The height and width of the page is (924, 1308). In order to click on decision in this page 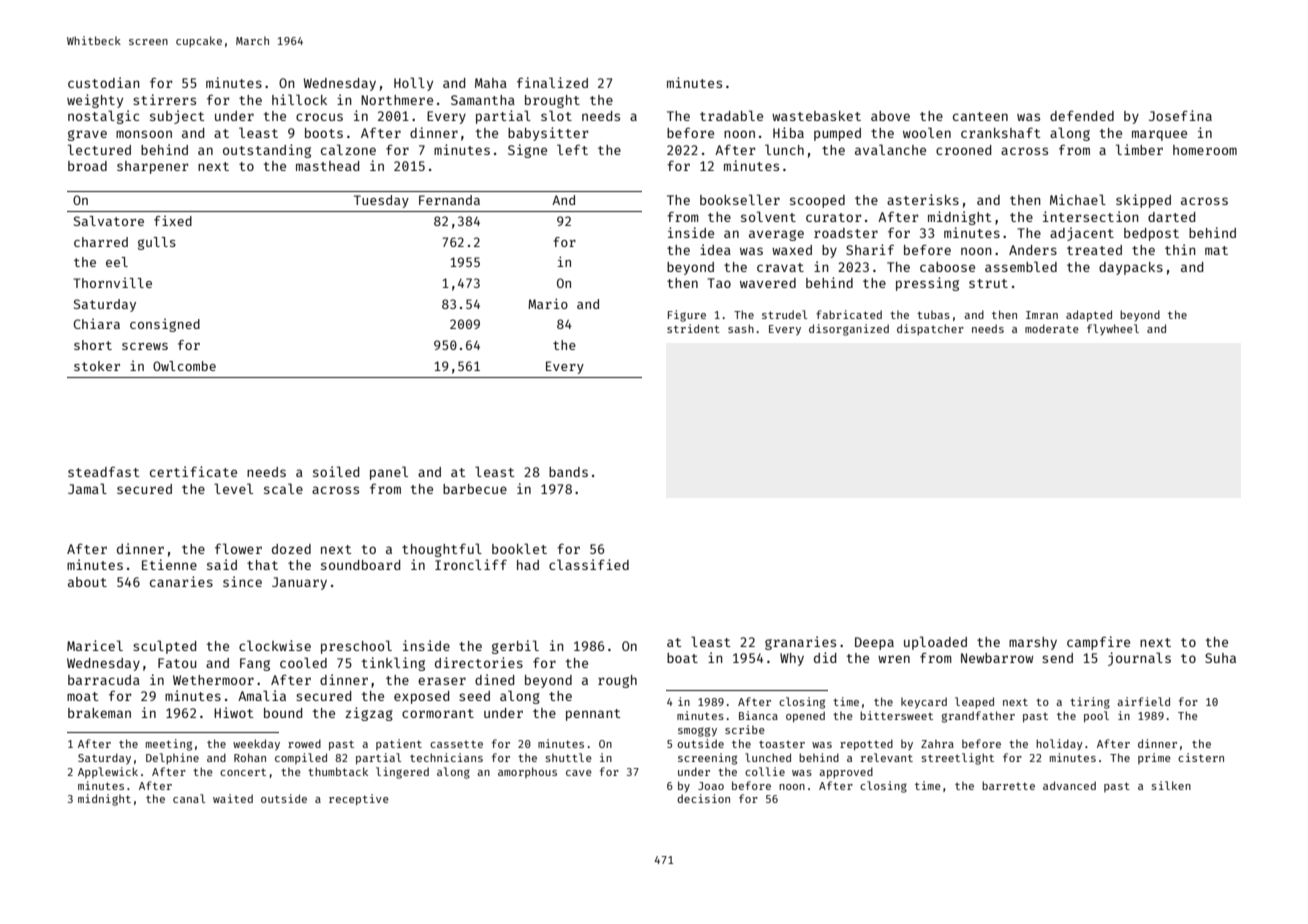, I will do `click(703, 798)`.
